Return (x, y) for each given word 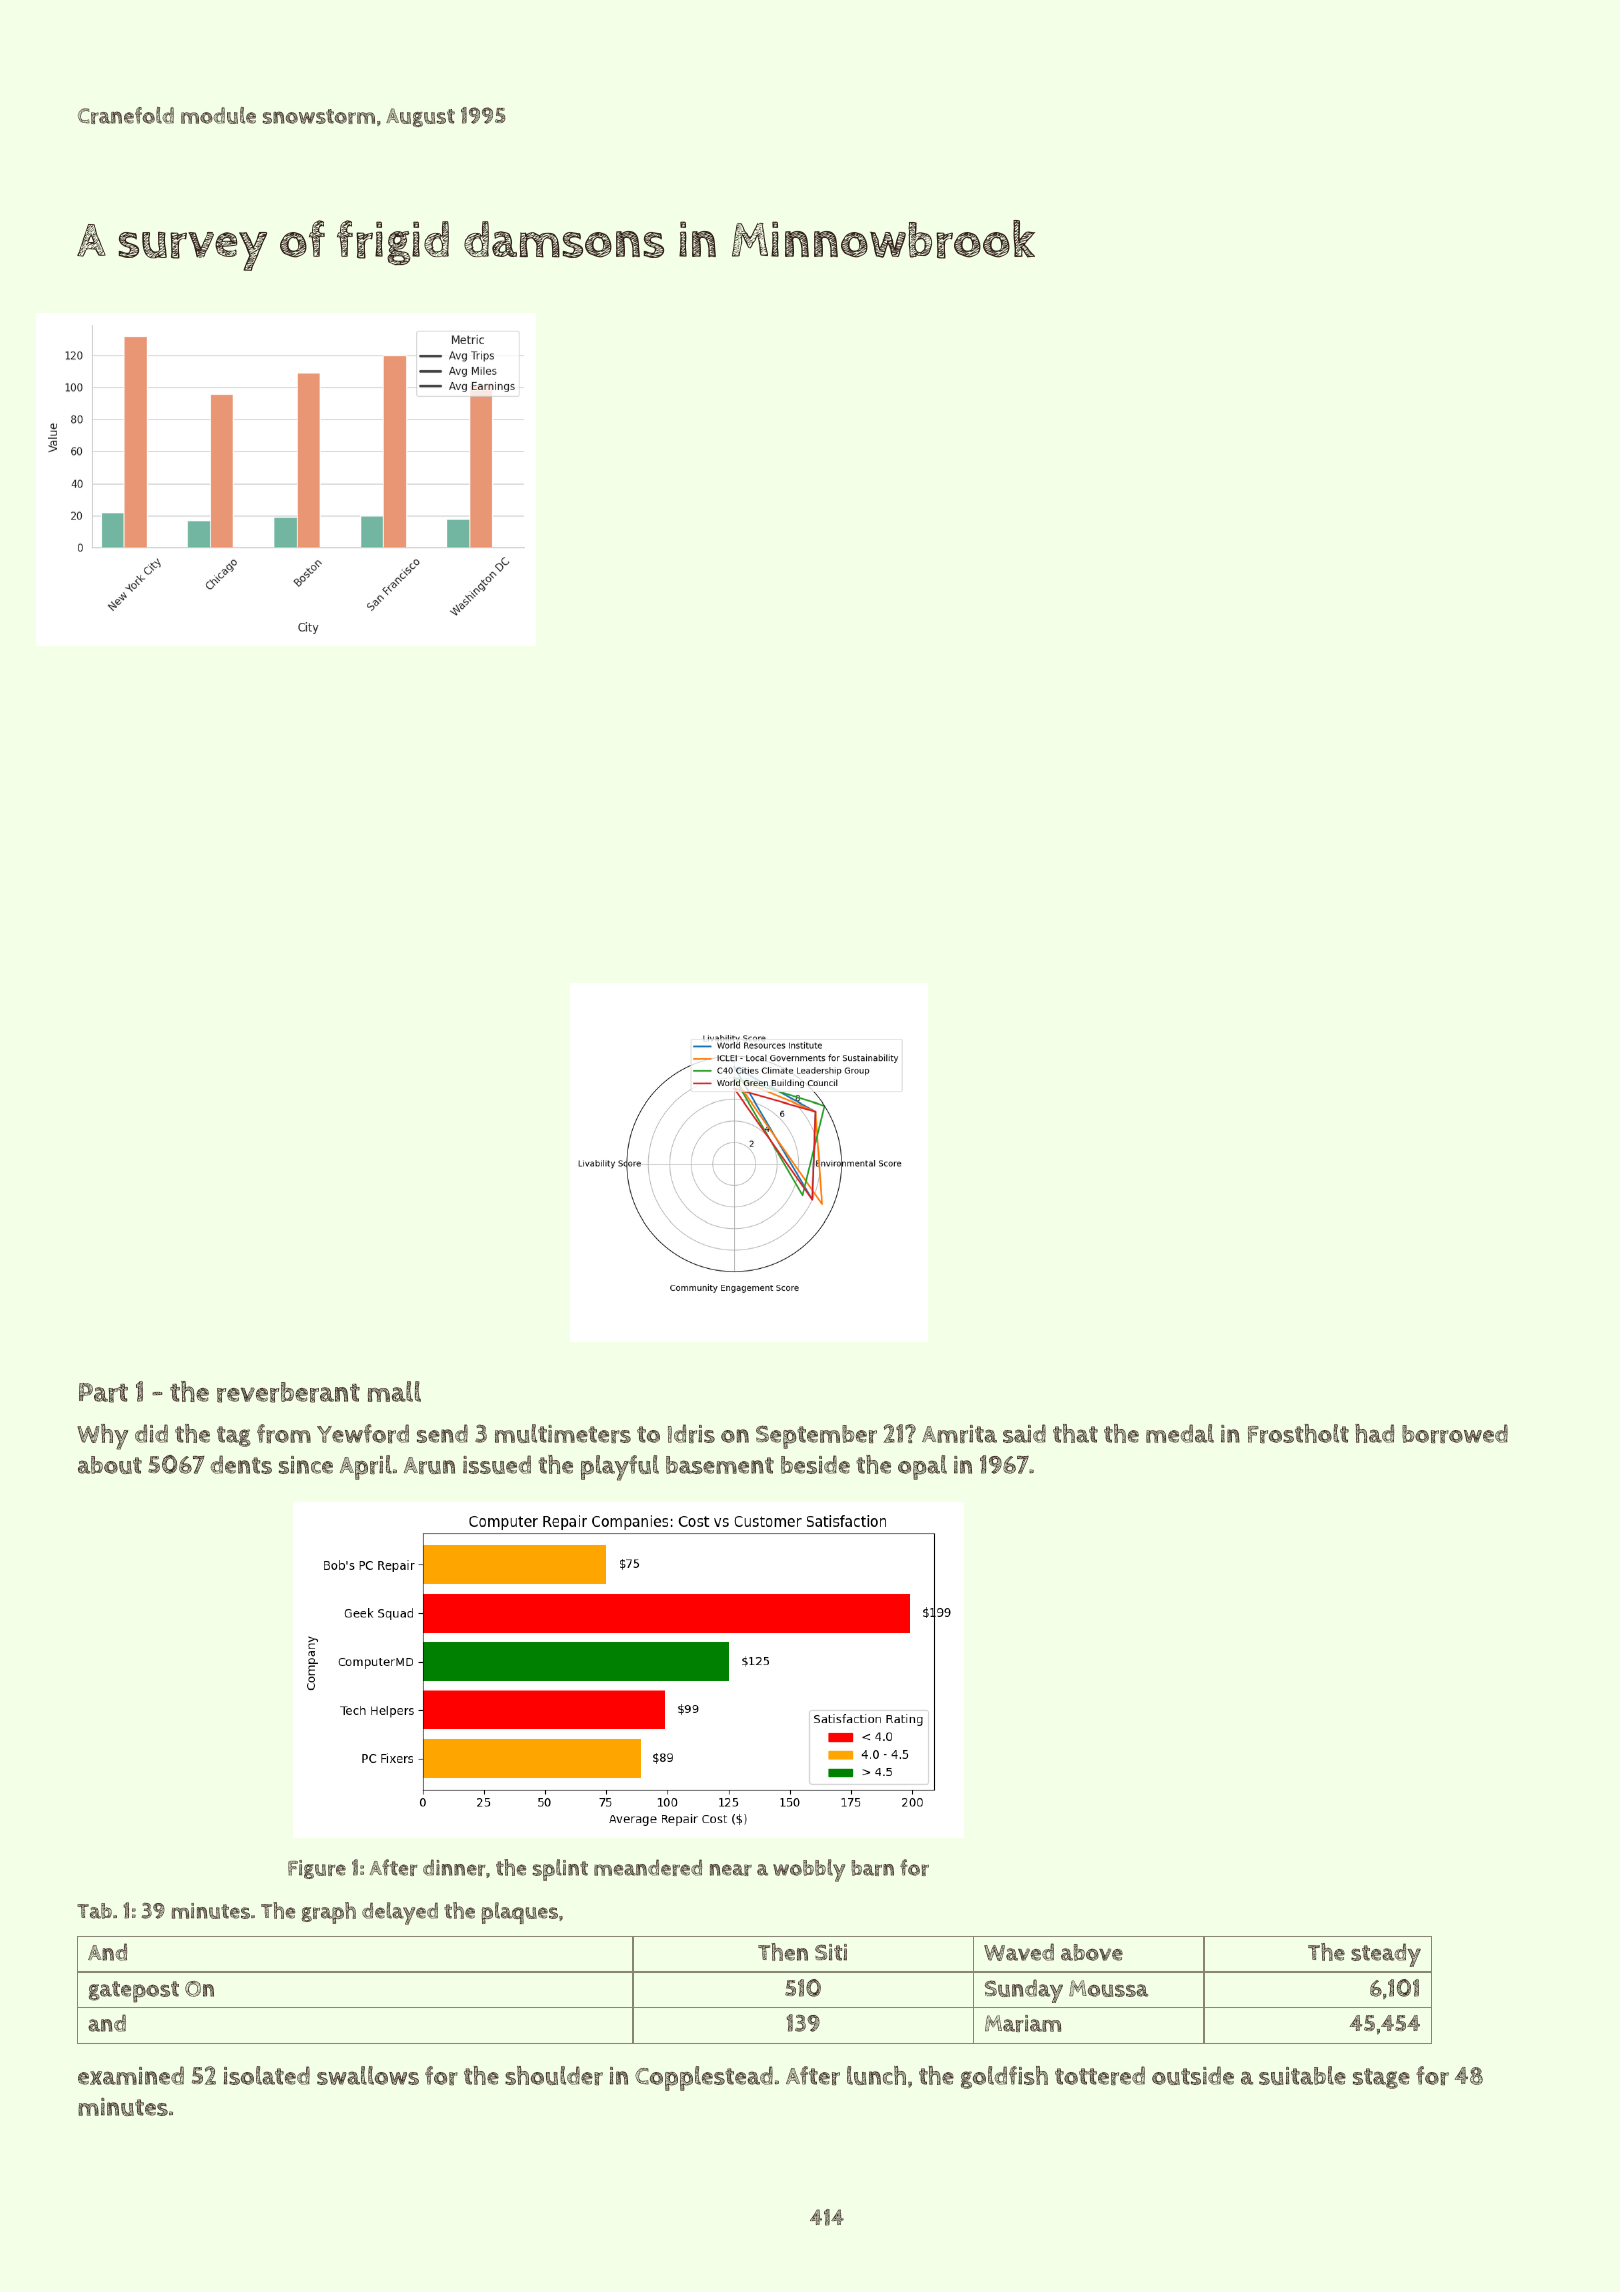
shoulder (554, 2075)
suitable (1302, 2075)
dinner (454, 1867)
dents (241, 1464)
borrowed (1455, 1433)
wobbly (809, 1870)
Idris (691, 1433)
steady (1386, 1955)
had (1374, 1433)
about (110, 1465)
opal (922, 1467)
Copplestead (704, 2078)
